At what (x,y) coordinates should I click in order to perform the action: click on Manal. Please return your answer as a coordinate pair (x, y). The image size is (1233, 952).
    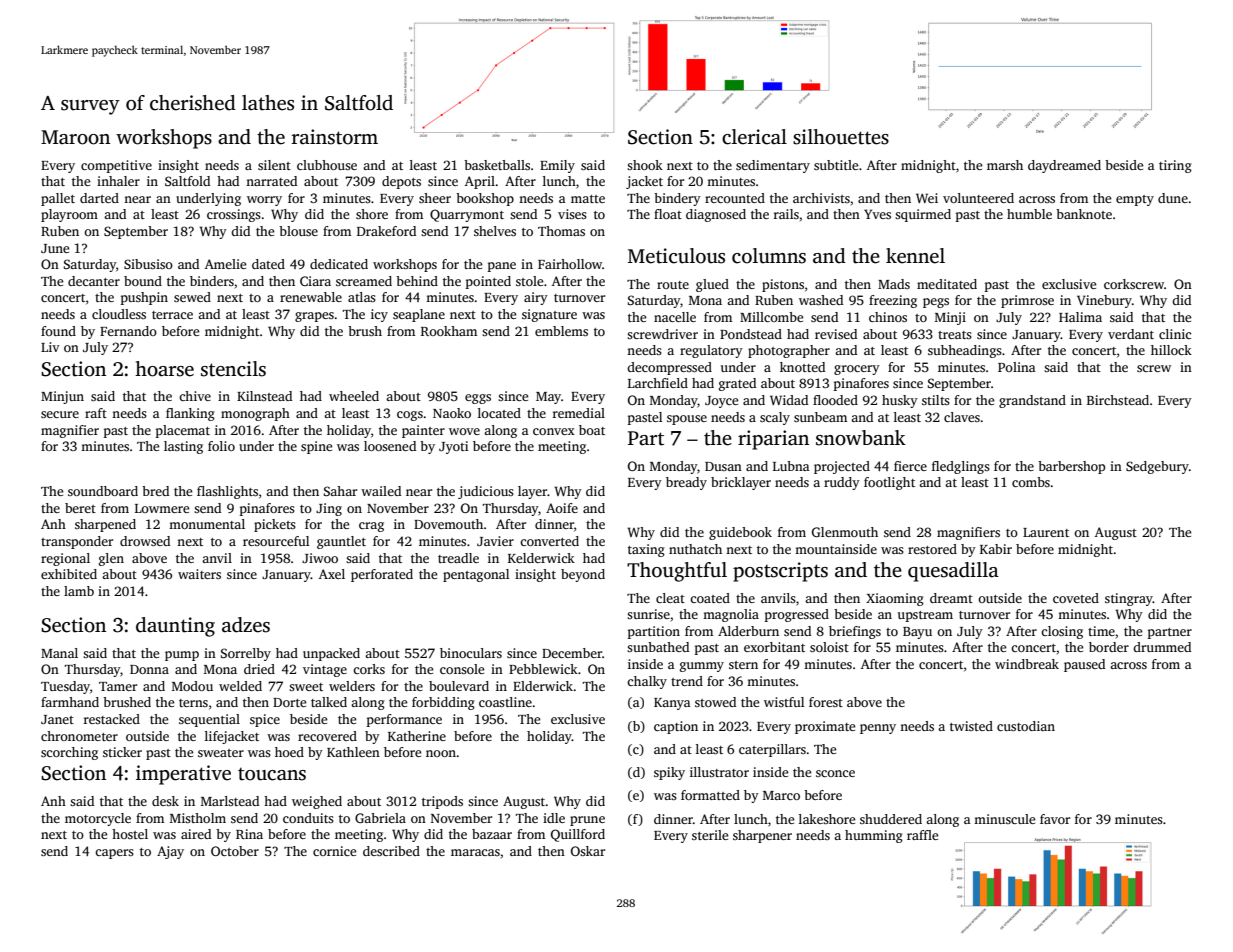
    Looking at the image, I should click on (59, 653).
